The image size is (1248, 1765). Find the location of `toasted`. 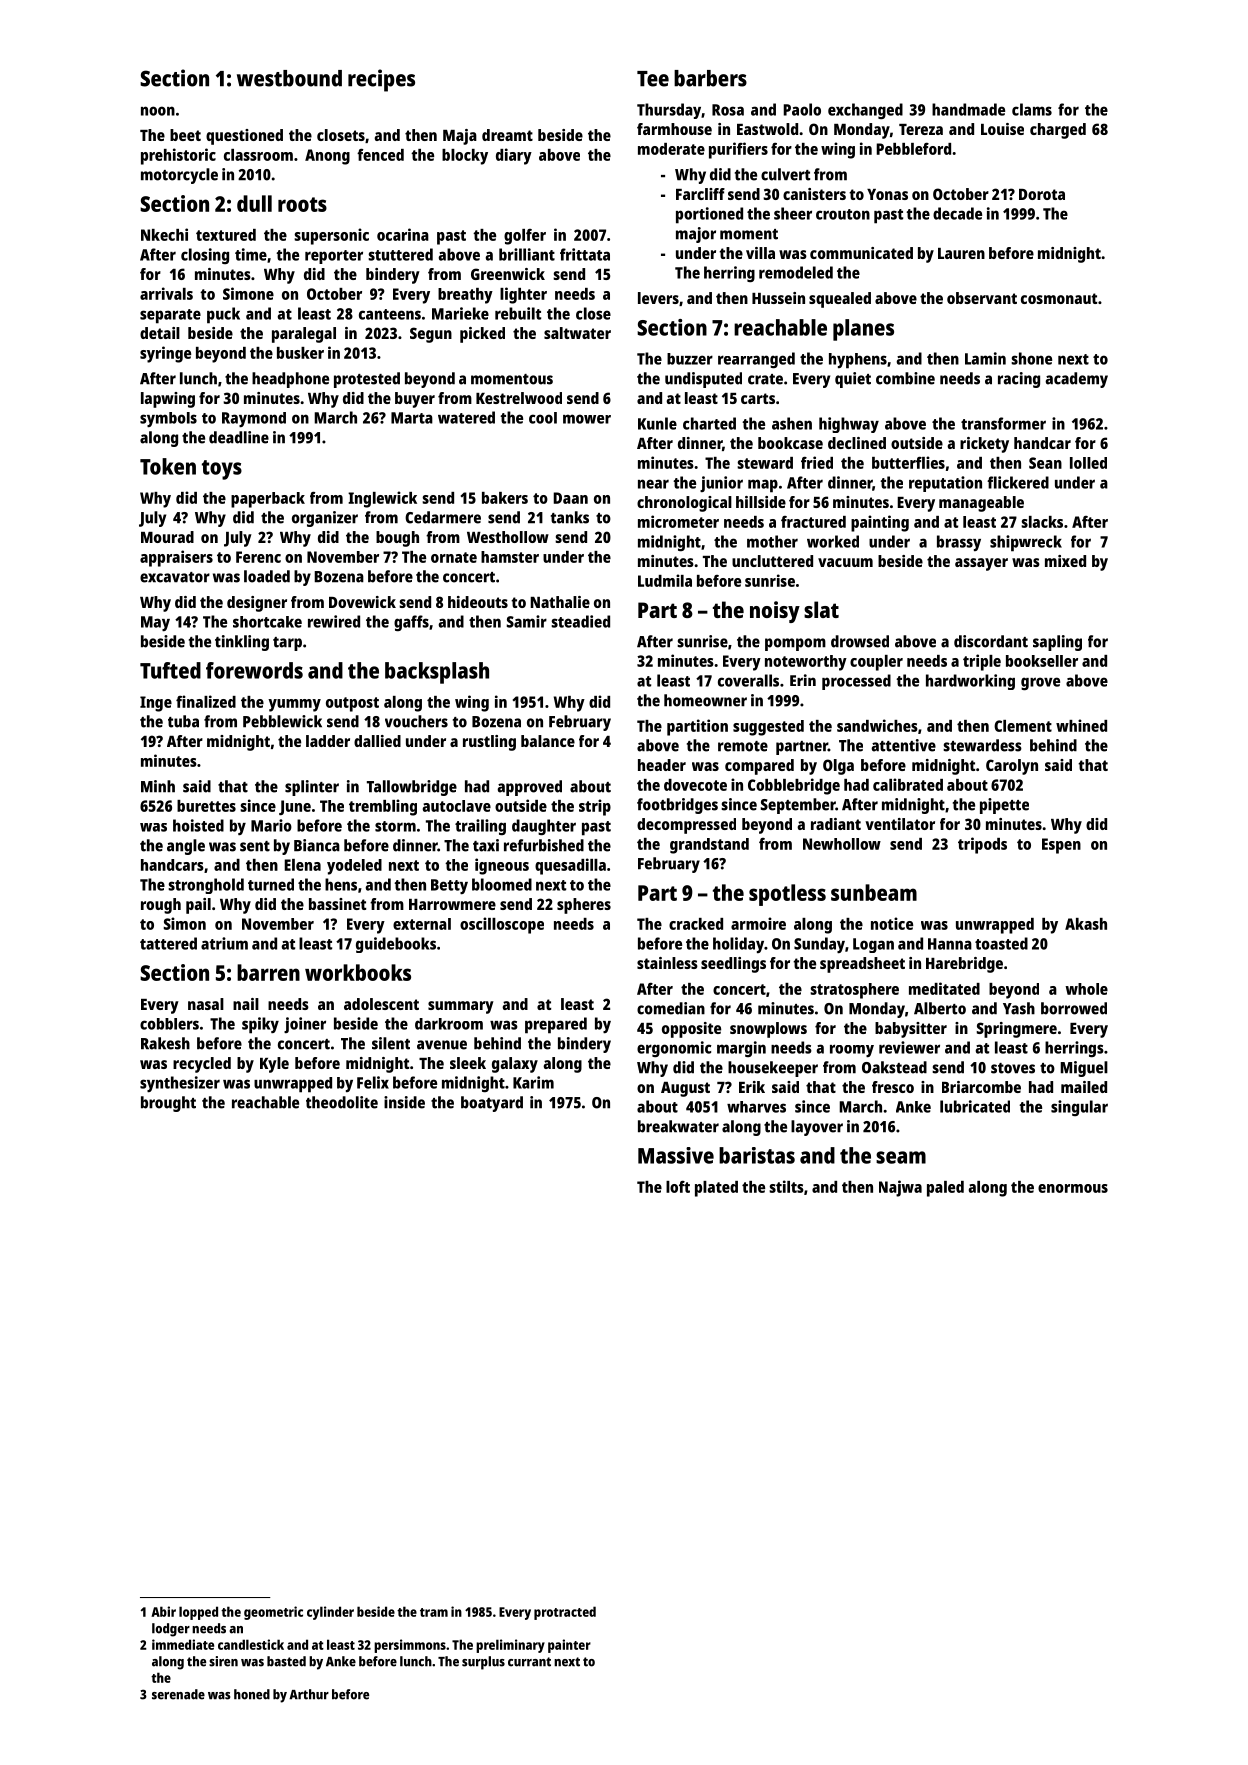

toasted is located at coordinates (1001, 943).
